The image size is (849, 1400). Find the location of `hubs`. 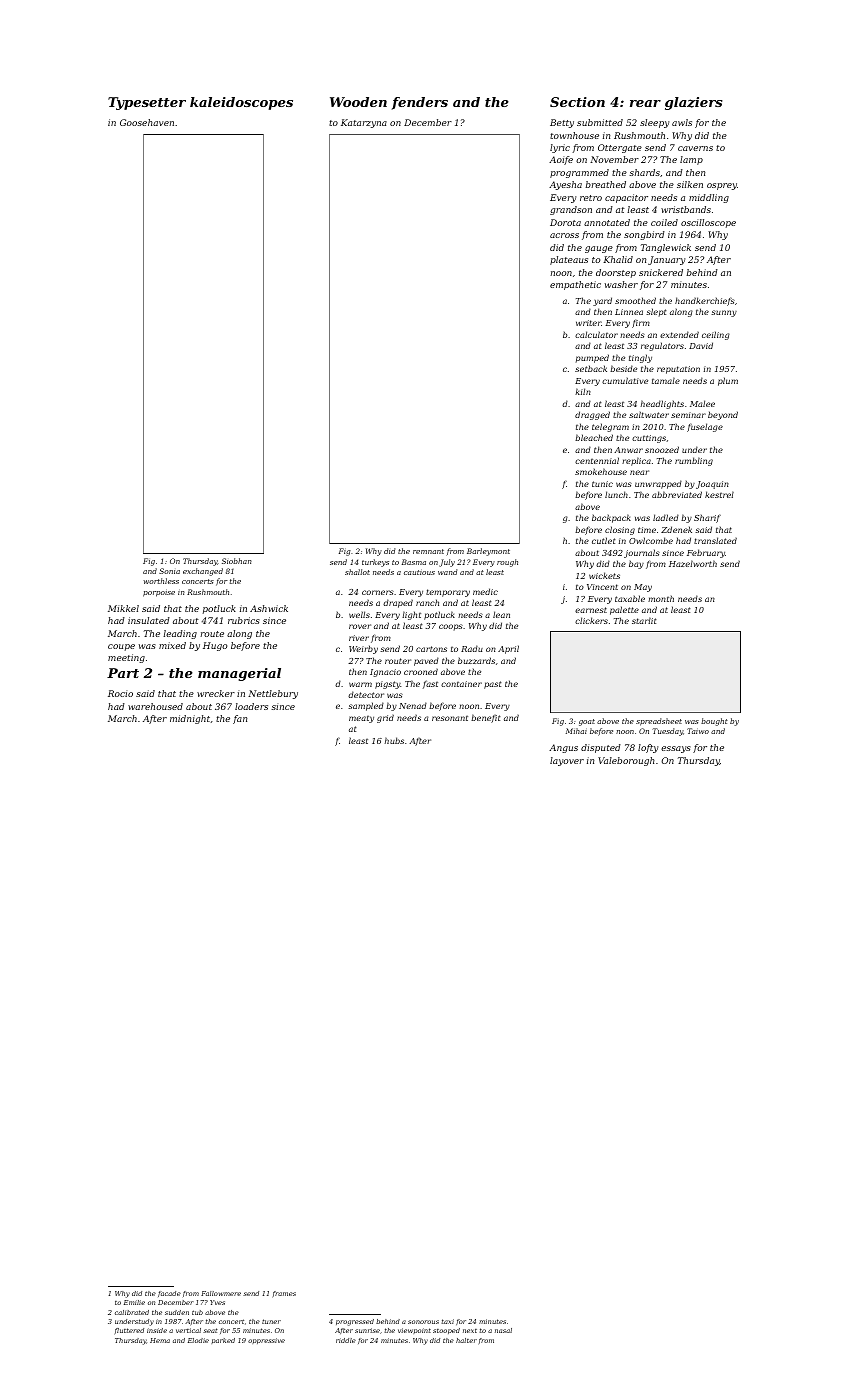

hubs is located at coordinates (394, 740).
